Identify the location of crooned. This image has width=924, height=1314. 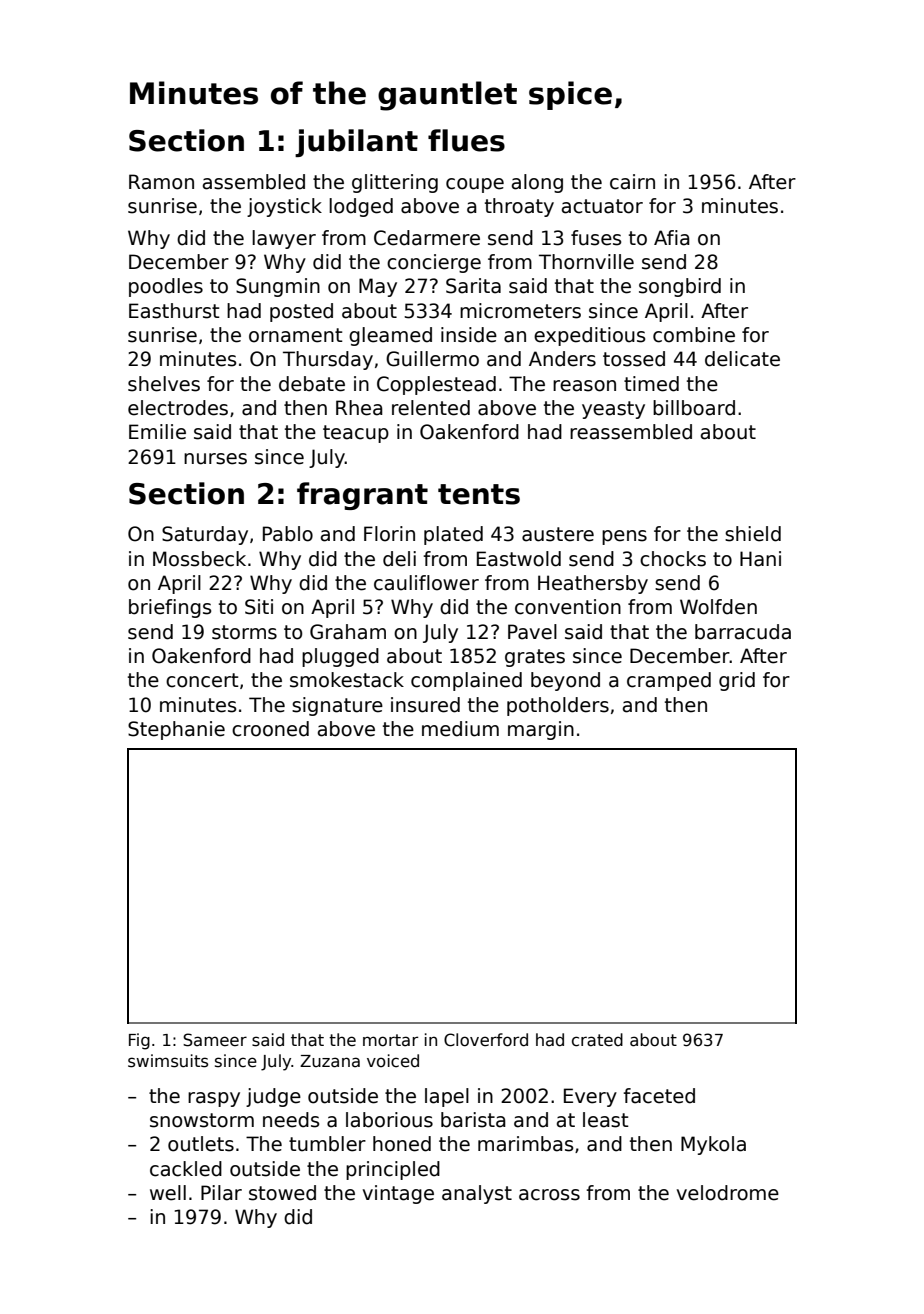
(270, 729).
